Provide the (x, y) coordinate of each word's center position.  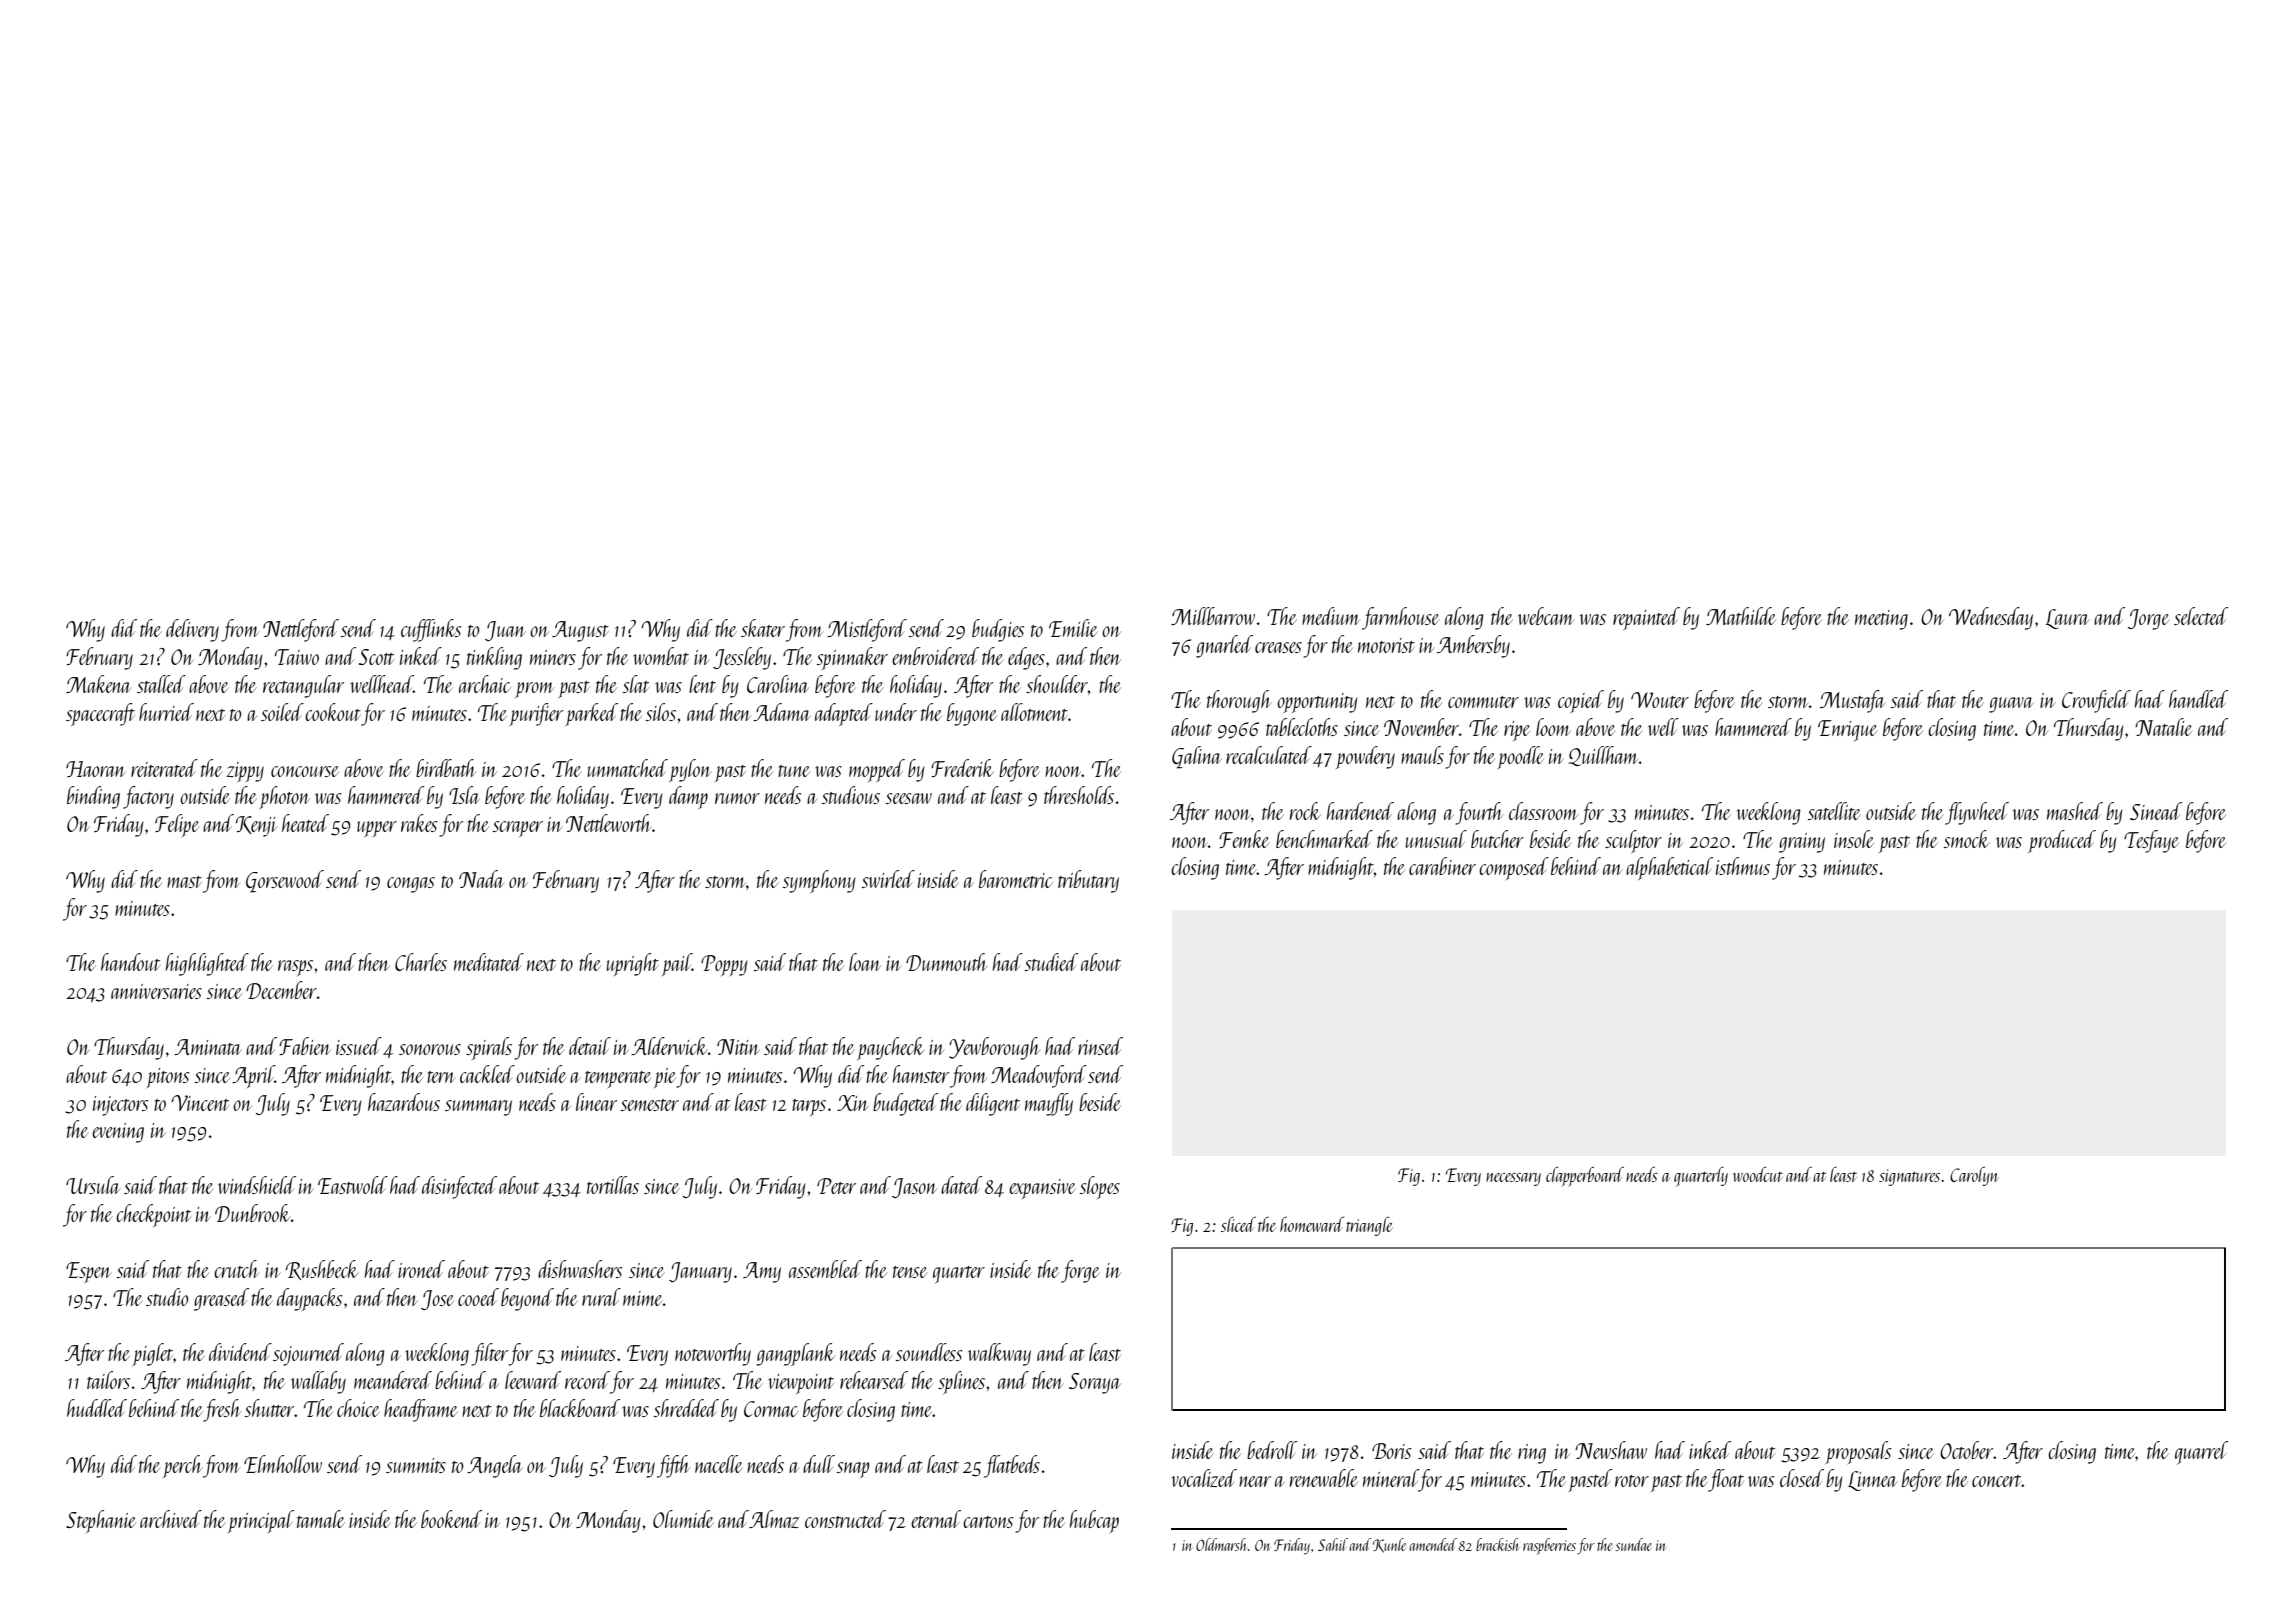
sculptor (1633, 841)
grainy (1802, 843)
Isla (464, 795)
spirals (489, 1048)
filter (490, 1354)
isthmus (1743, 866)
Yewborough (994, 1048)
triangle (1369, 1226)
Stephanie (101, 1521)
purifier (536, 714)
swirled (888, 879)
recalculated (1269, 755)
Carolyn (1974, 1176)
